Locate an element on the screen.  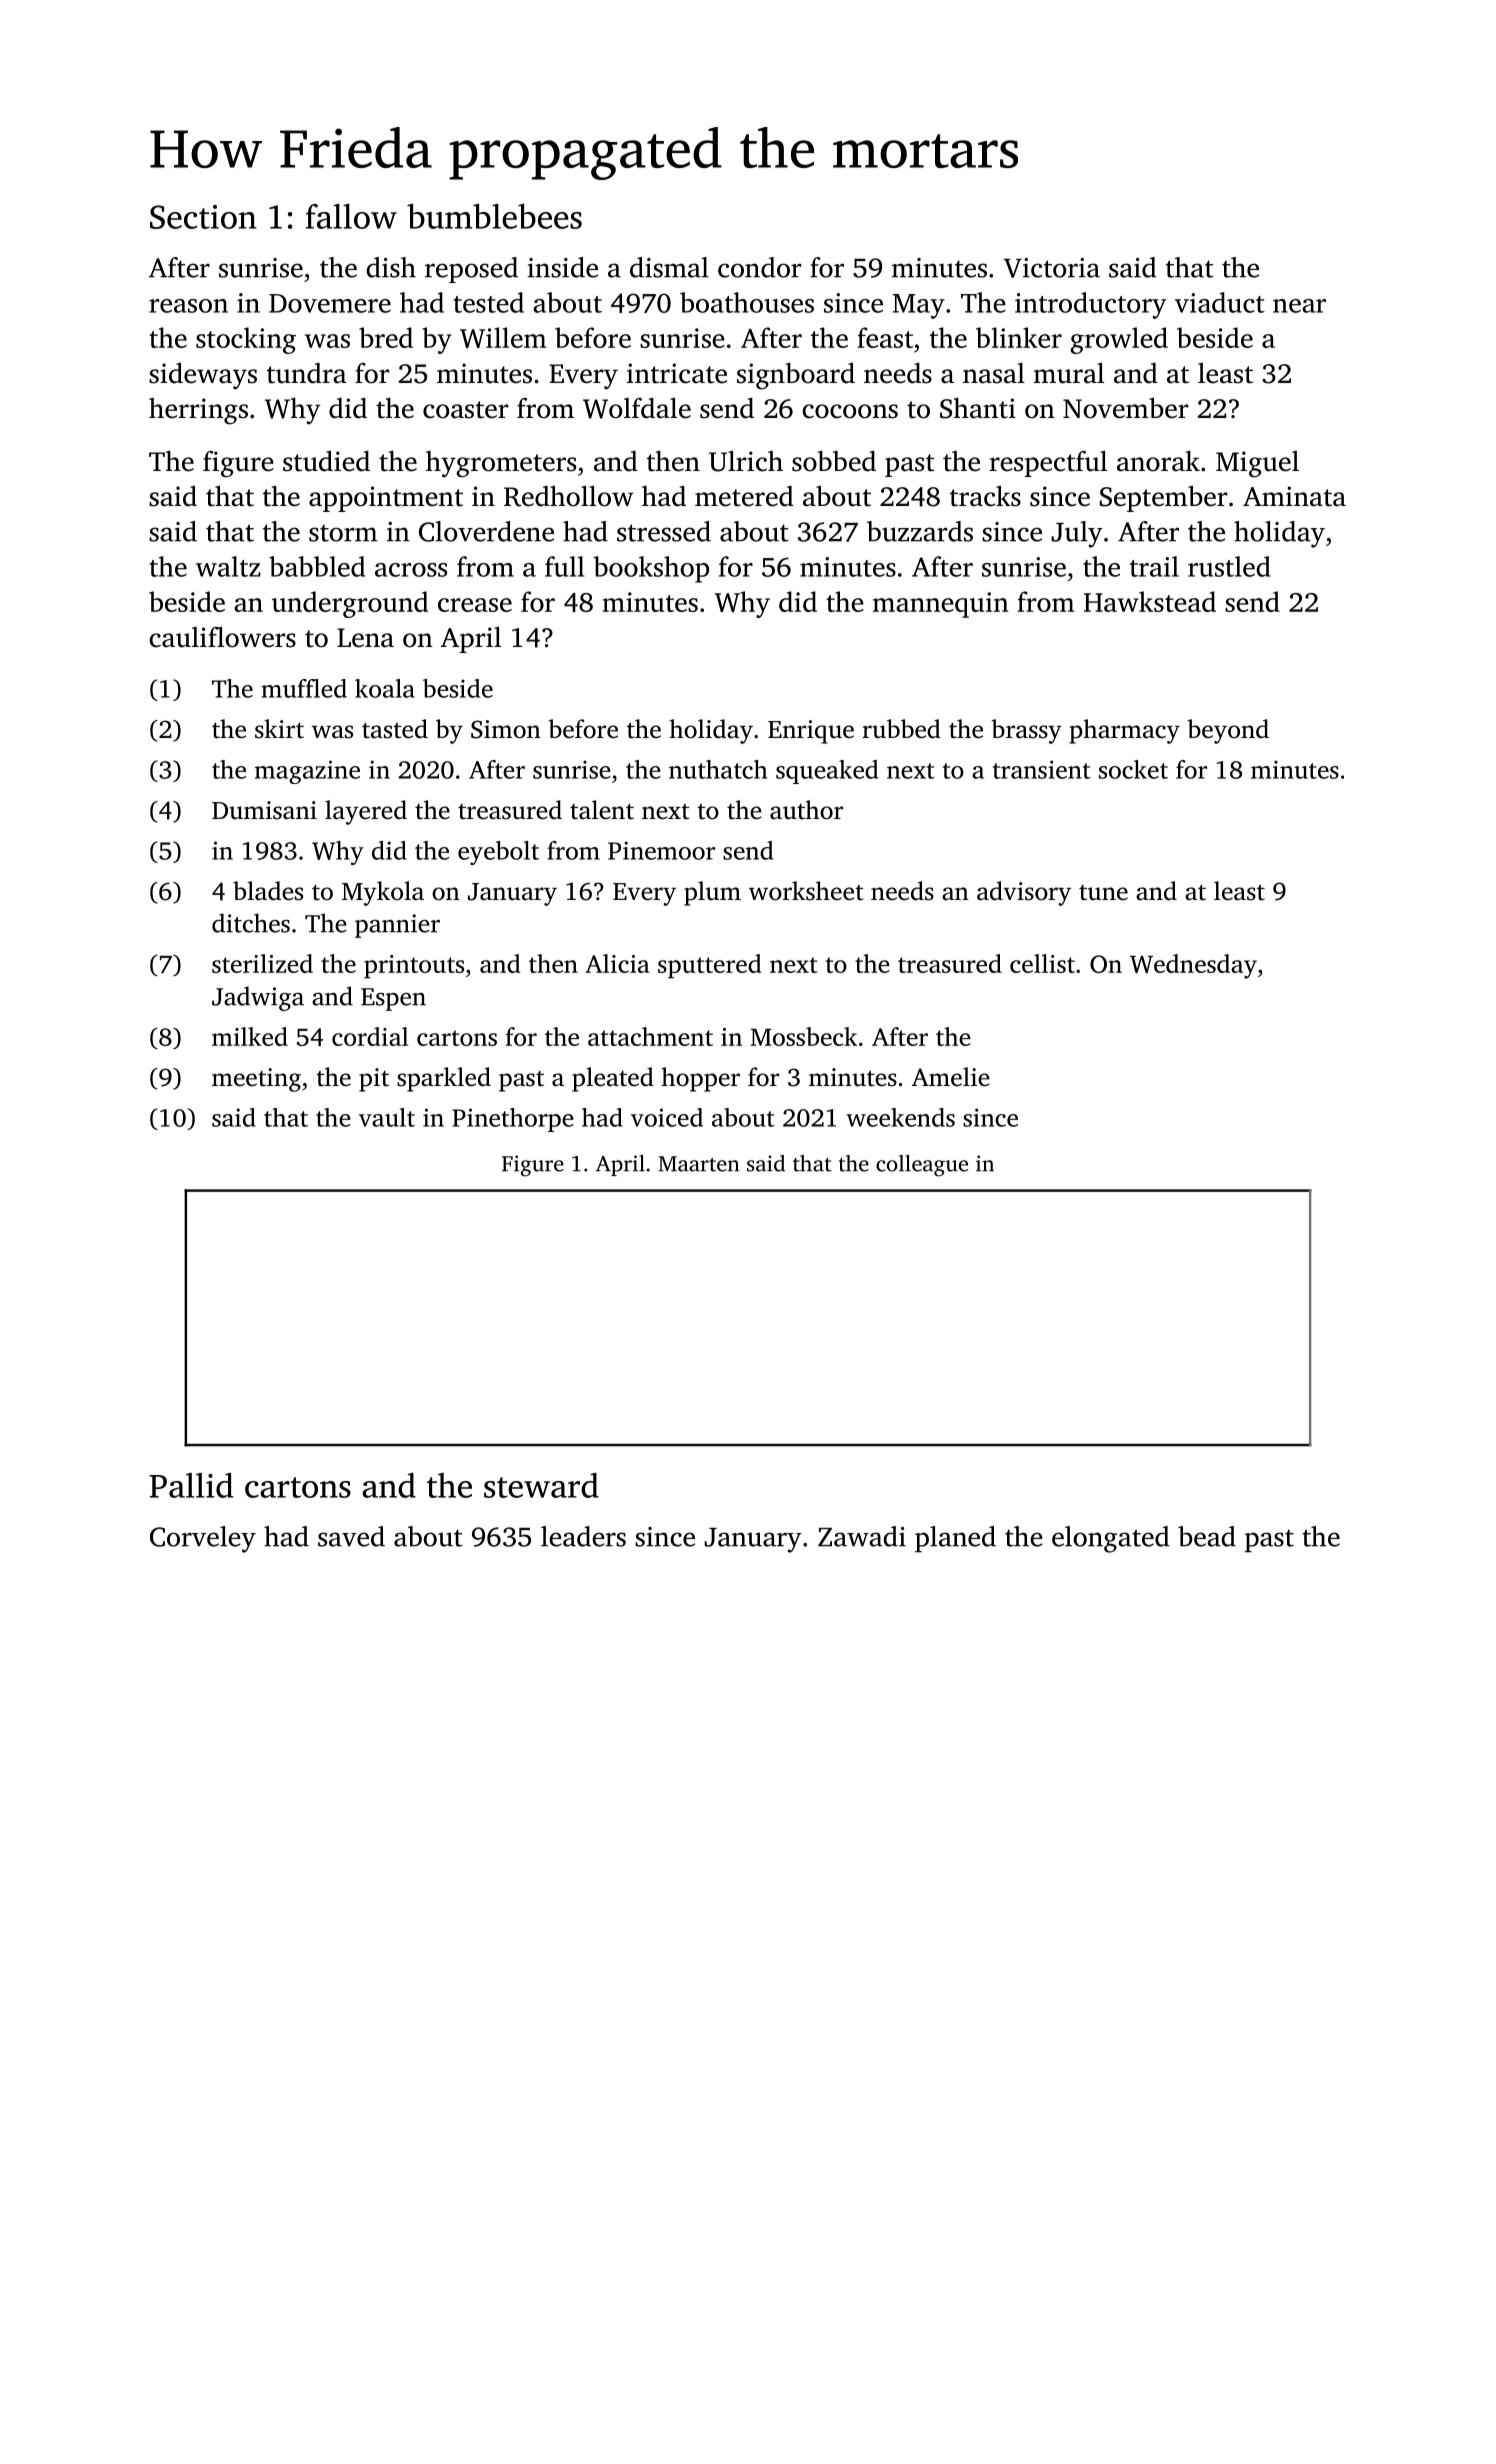
vault is located at coordinates (387, 1117).
